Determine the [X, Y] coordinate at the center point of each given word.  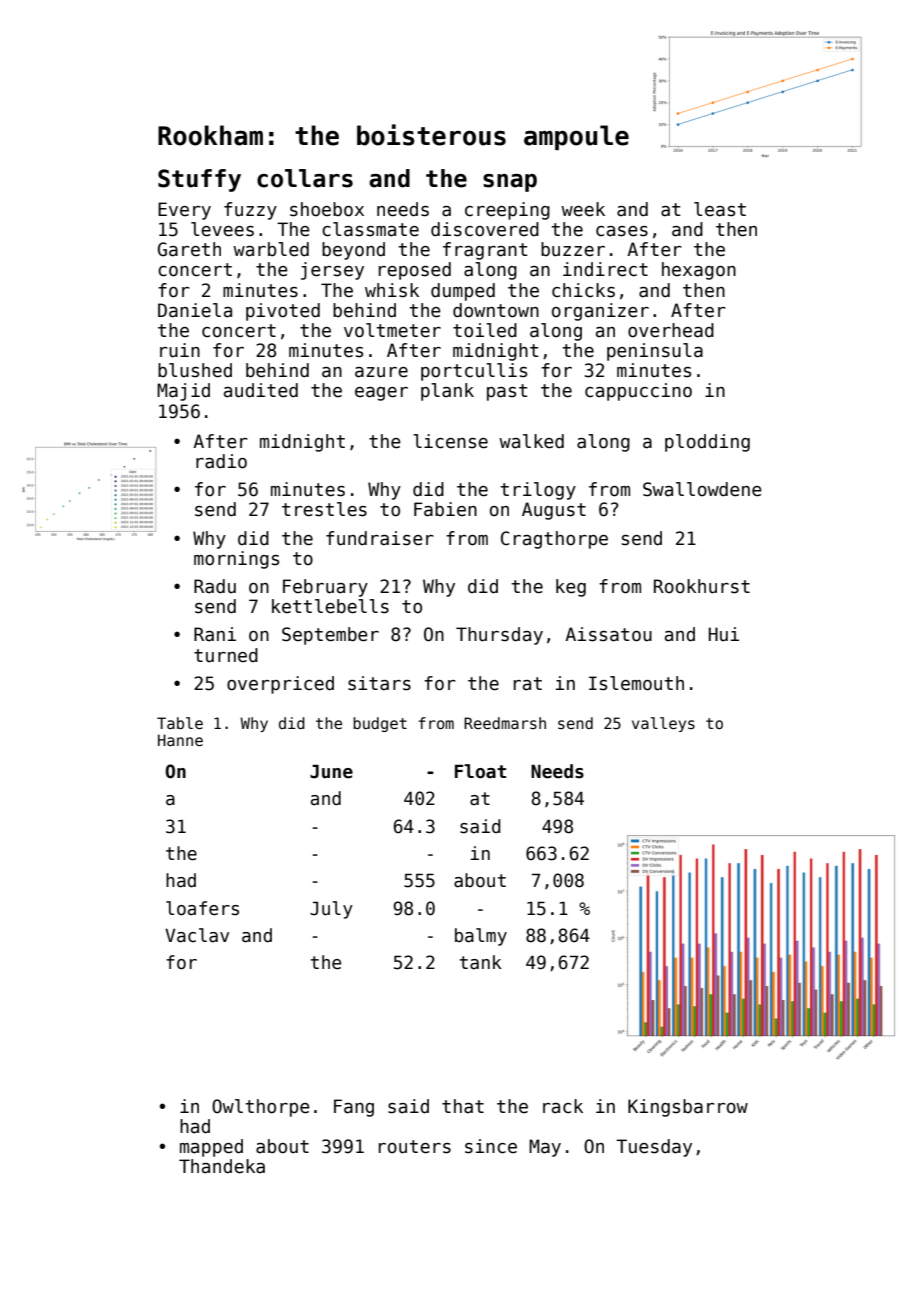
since [491, 1146]
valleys [663, 724]
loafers [202, 908]
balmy [481, 937]
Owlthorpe [261, 1108]
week [583, 209]
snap [510, 183]
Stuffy [199, 180]
